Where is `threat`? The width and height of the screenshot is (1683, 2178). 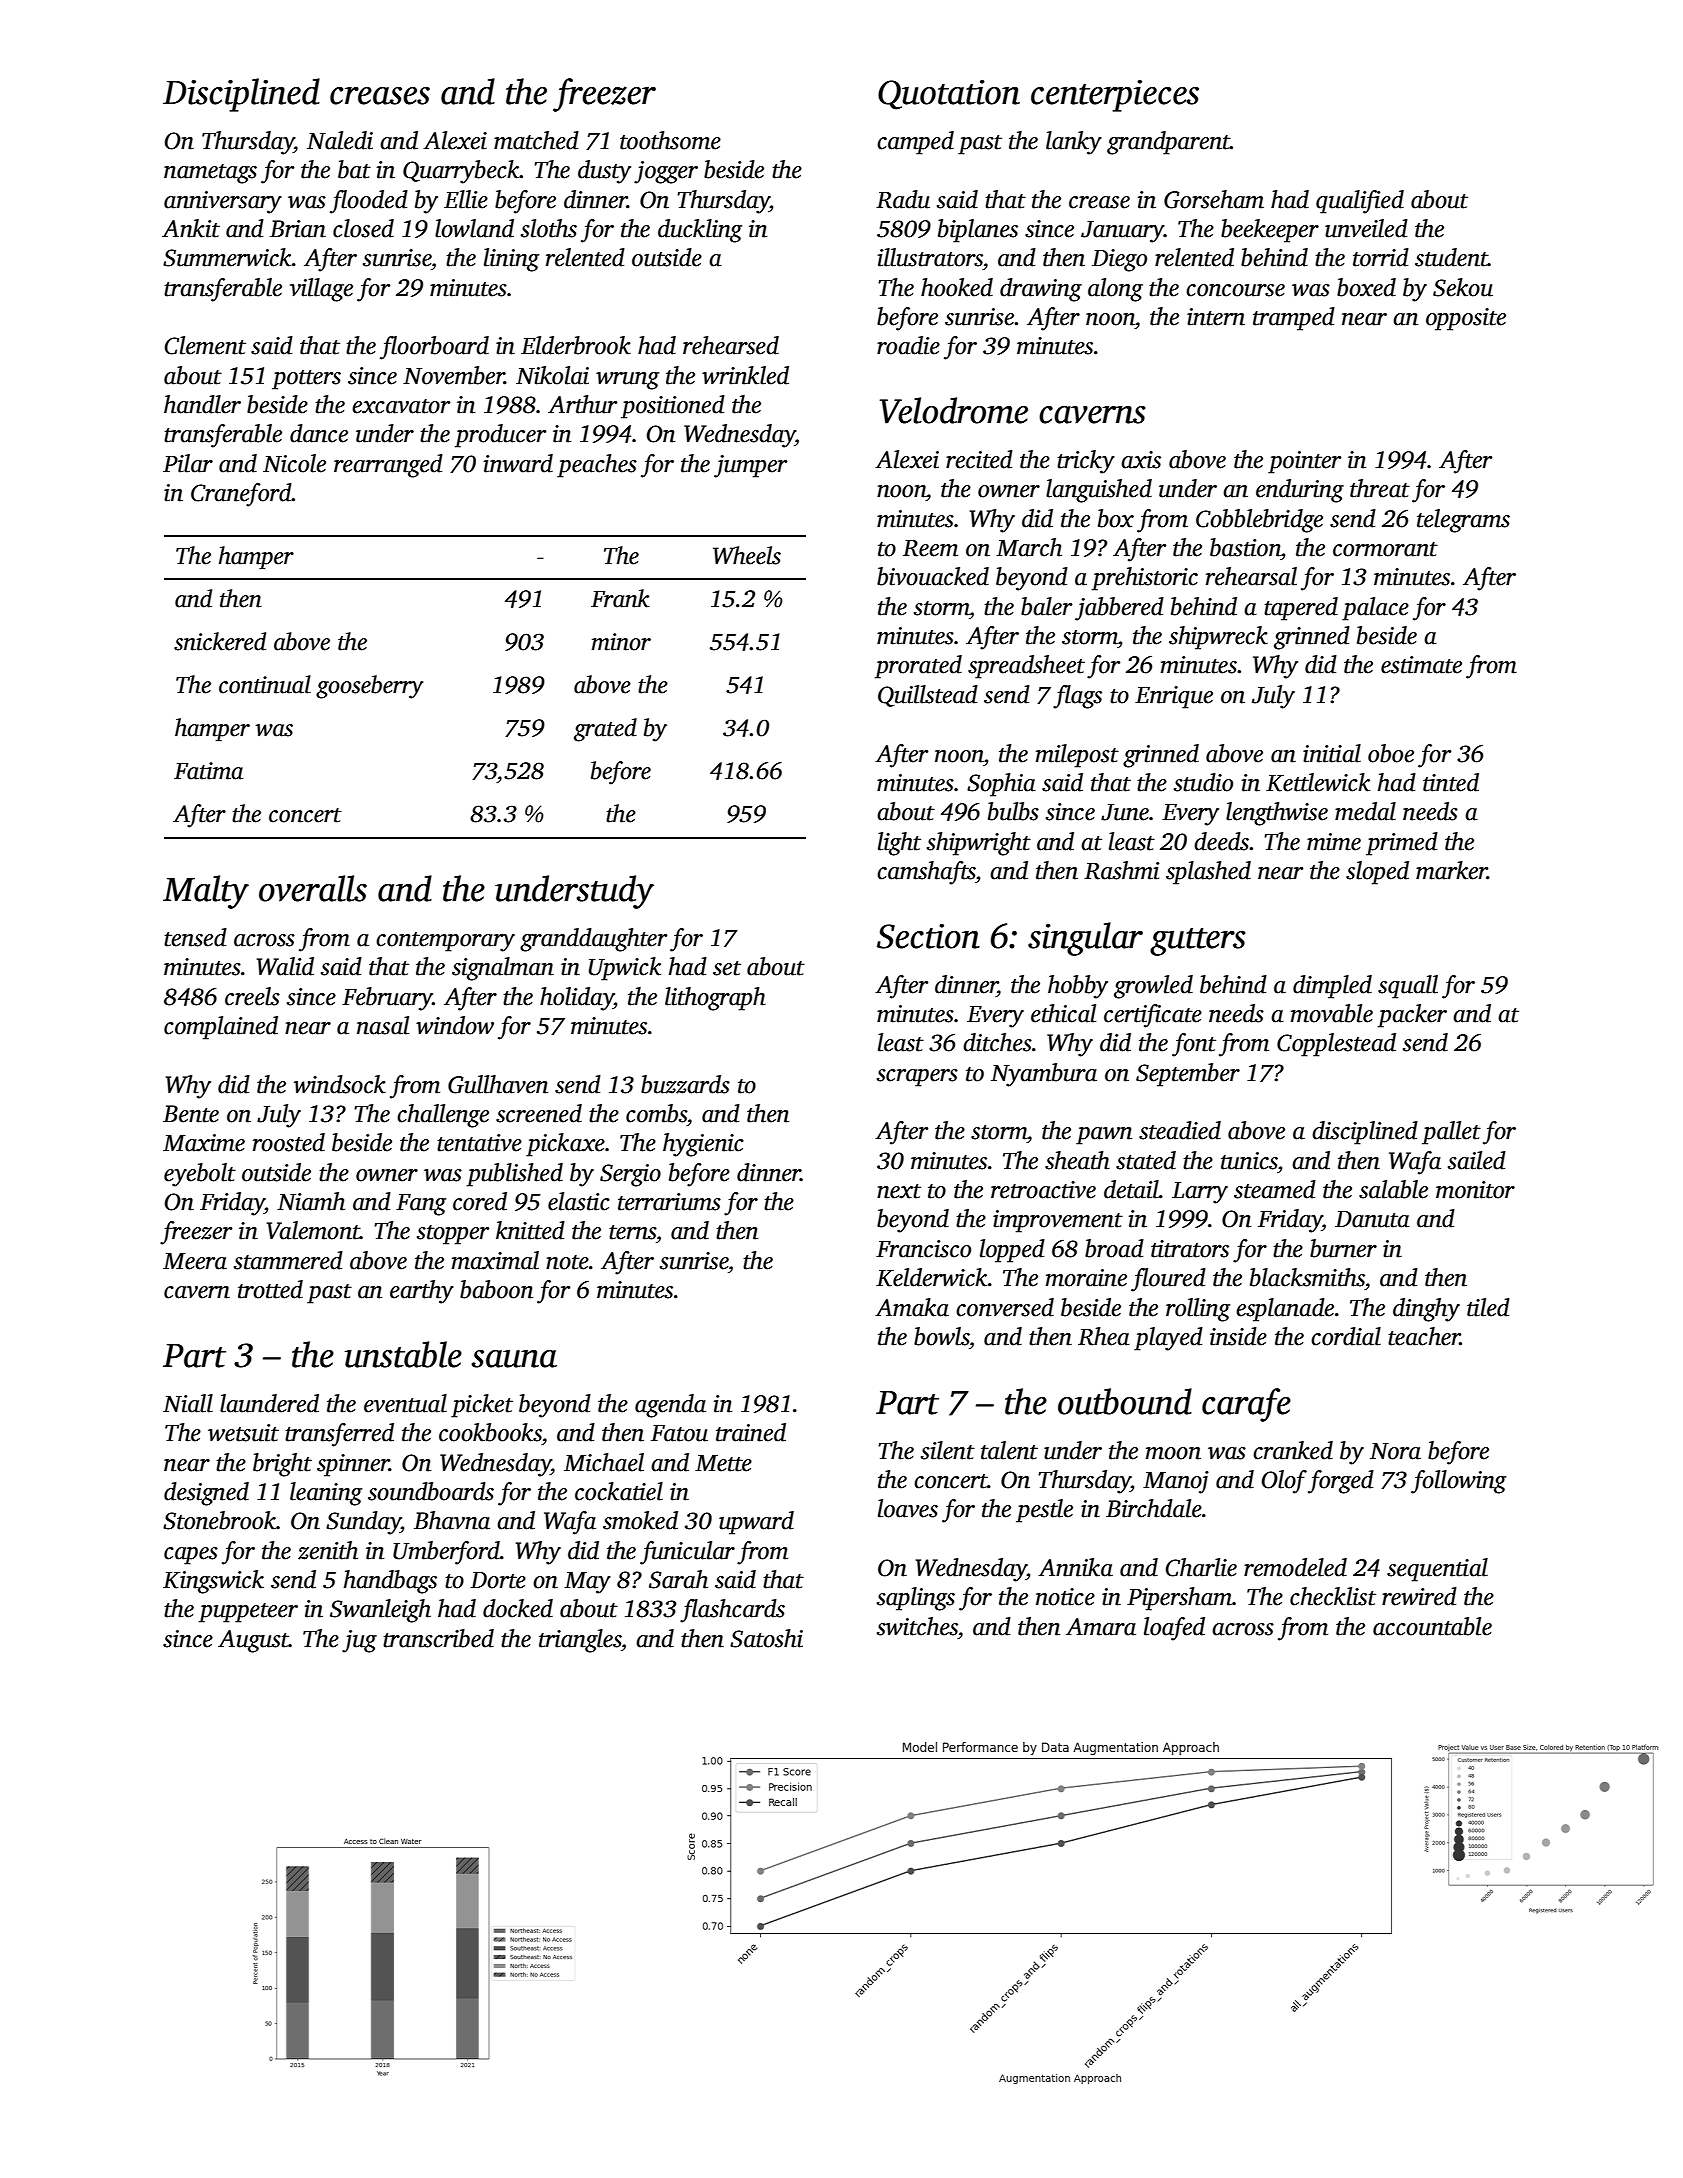
threat is located at coordinates (1380, 488).
